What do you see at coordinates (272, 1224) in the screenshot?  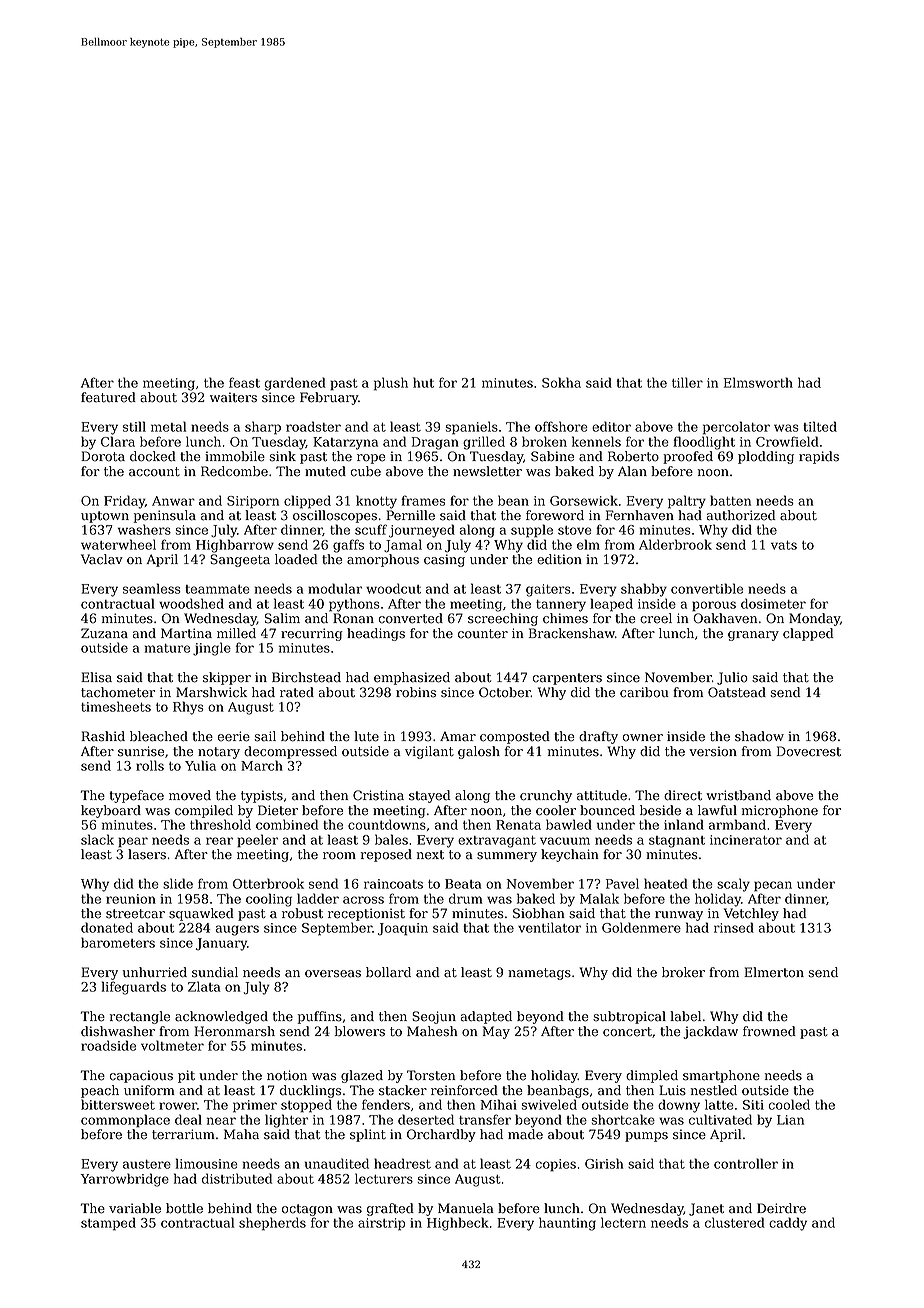 I see `shepherds` at bounding box center [272, 1224].
